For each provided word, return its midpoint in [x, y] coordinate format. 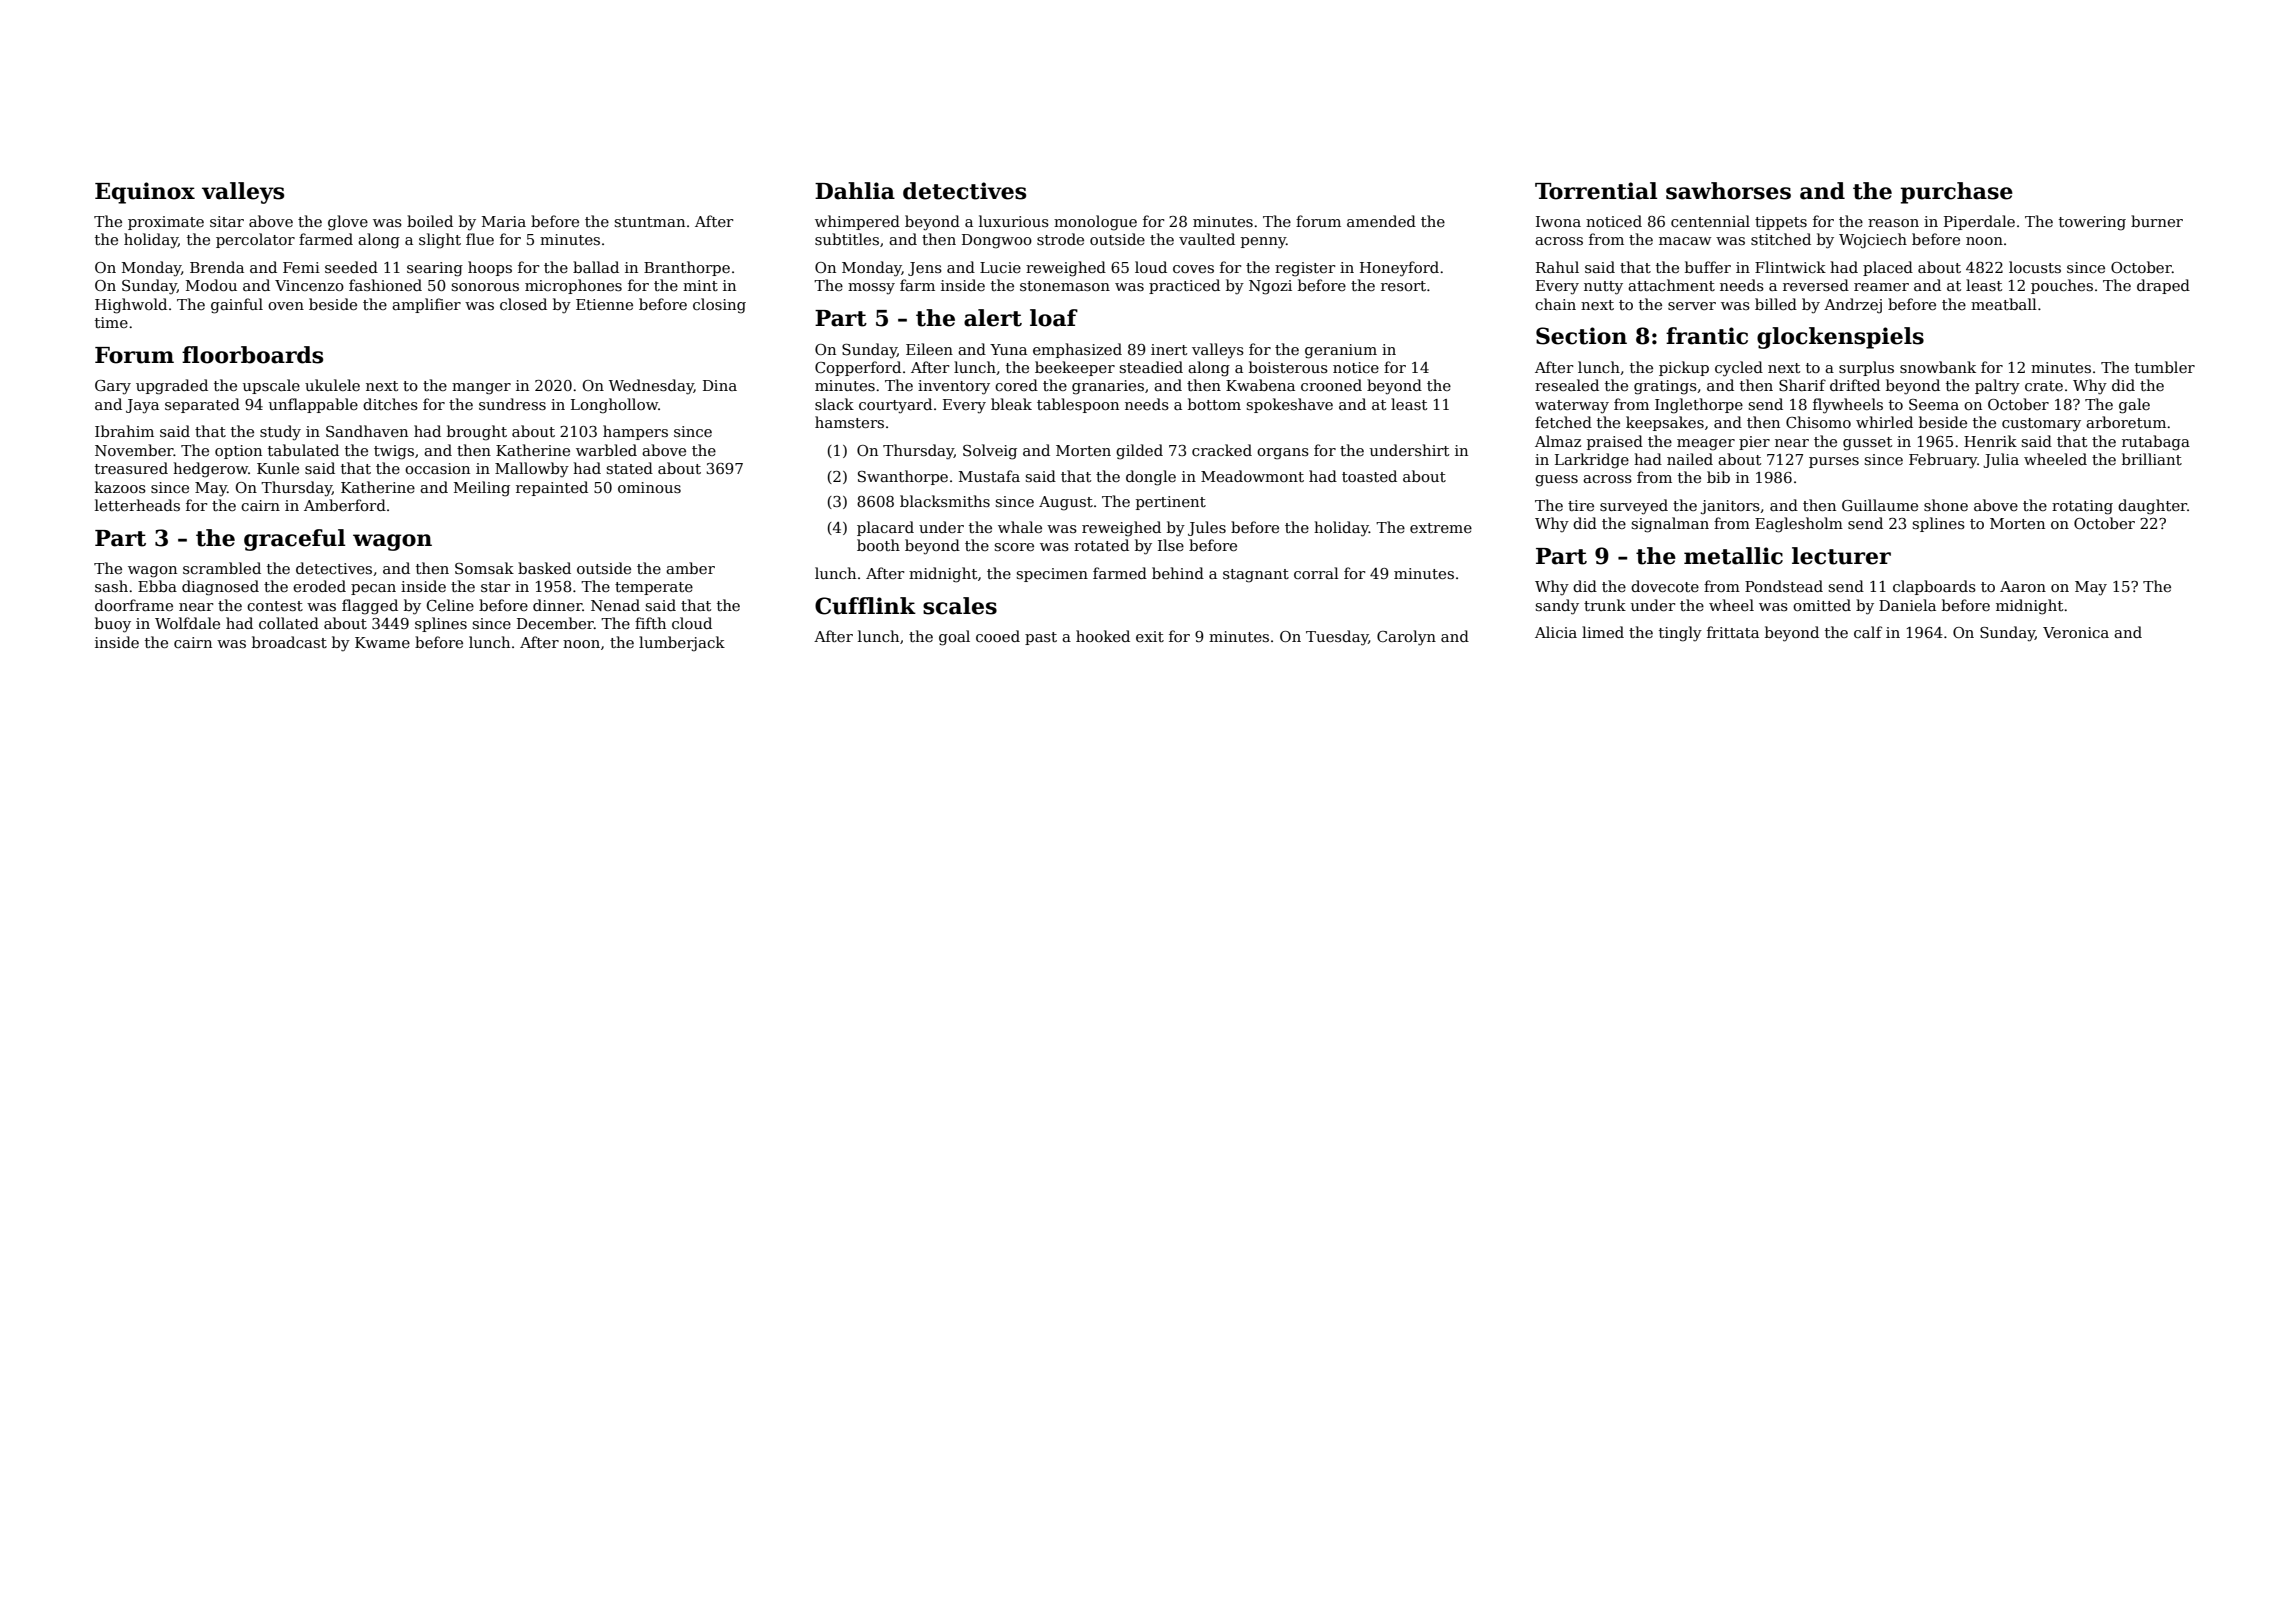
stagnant [1256, 576]
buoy [113, 625]
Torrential [1596, 191]
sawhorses [1728, 191]
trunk [1605, 605]
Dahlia [855, 191]
